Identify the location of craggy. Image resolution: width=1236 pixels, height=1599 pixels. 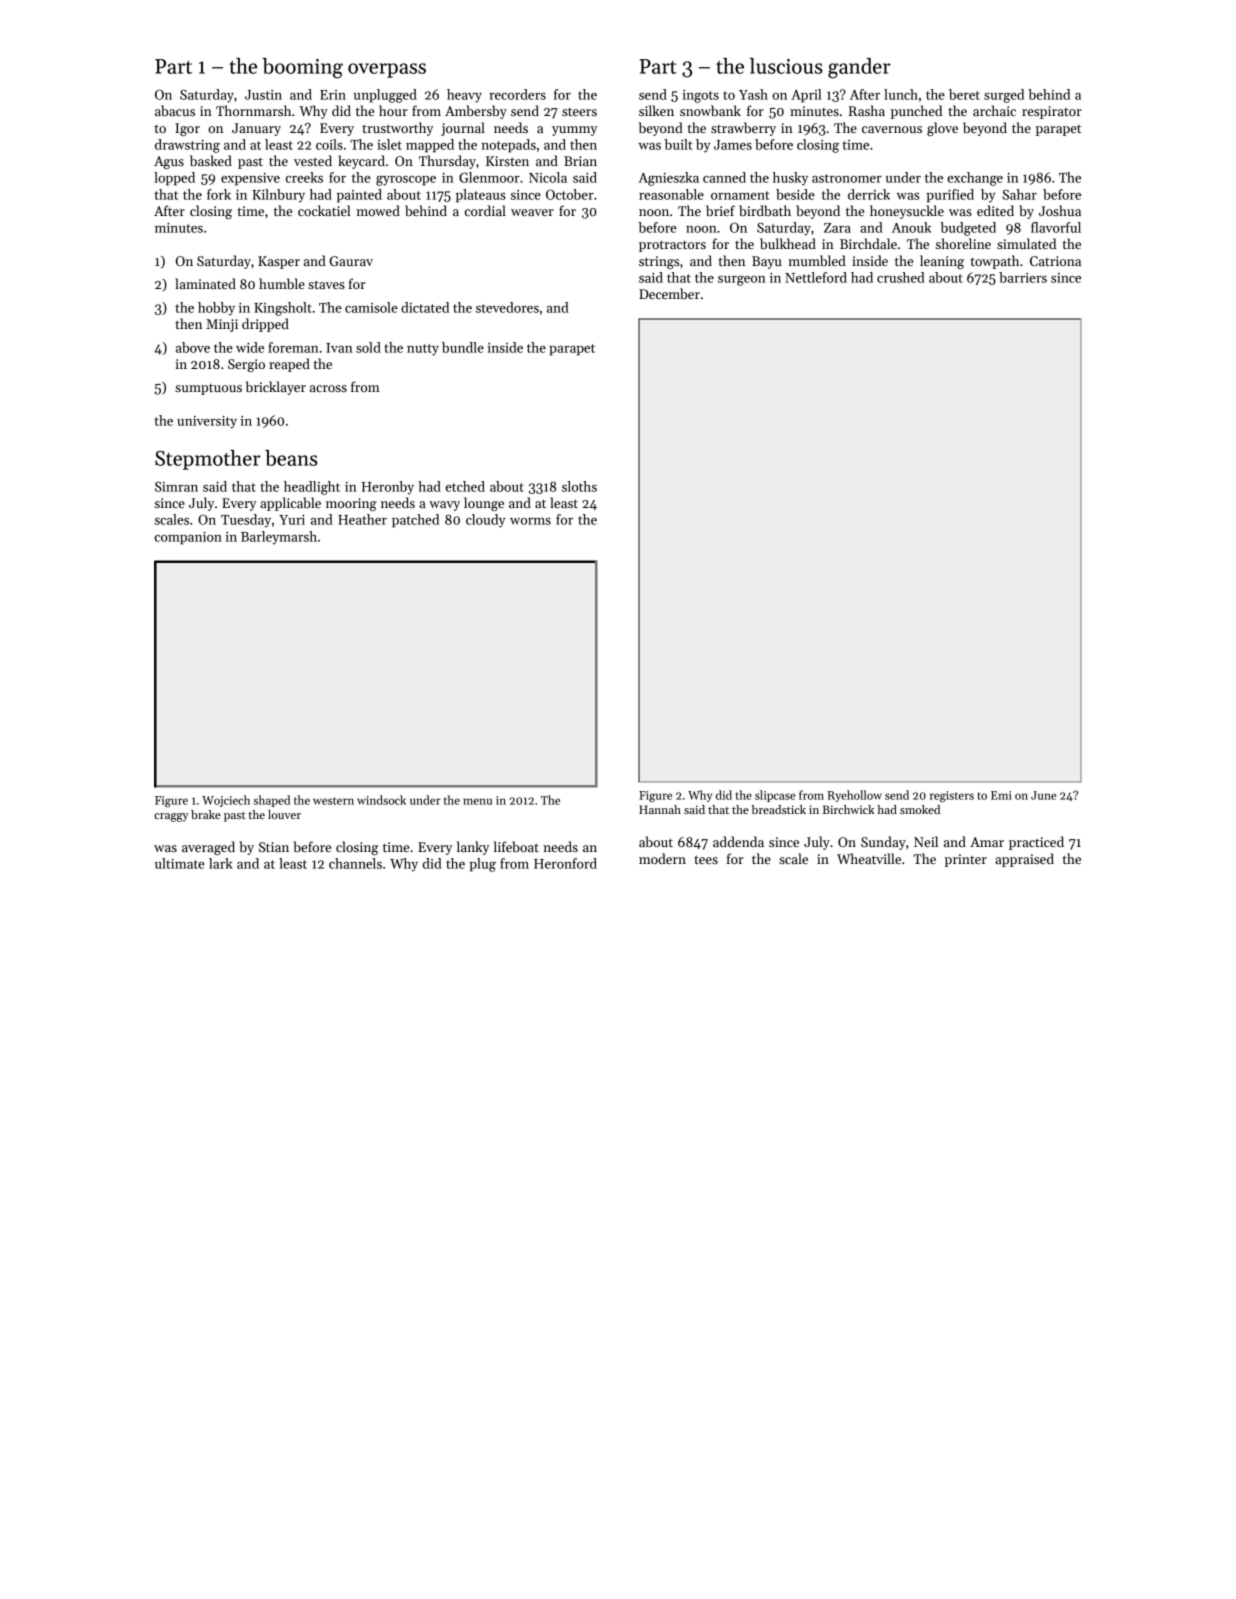
(171, 817).
